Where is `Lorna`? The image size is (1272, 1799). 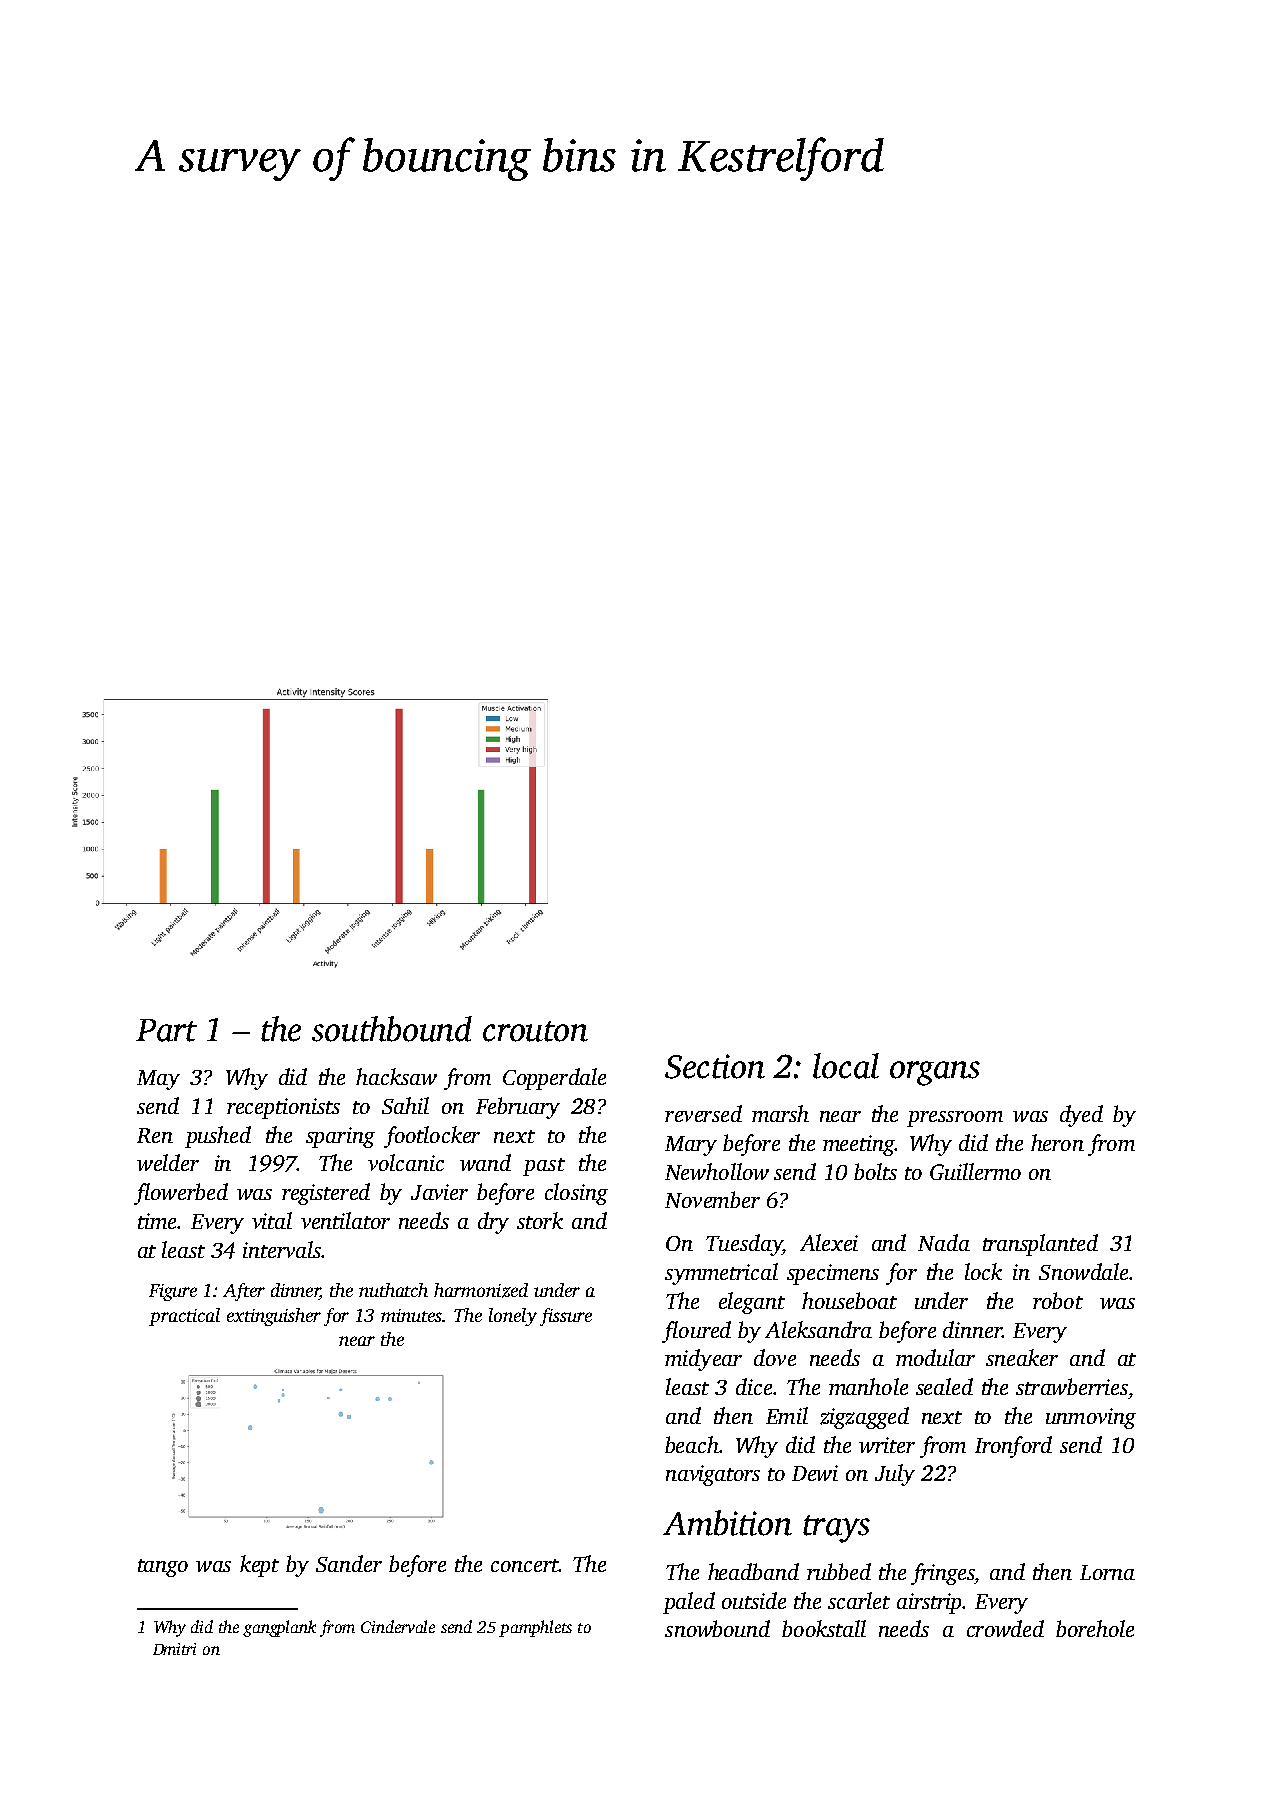
Lorna is located at coordinates (1107, 1572).
